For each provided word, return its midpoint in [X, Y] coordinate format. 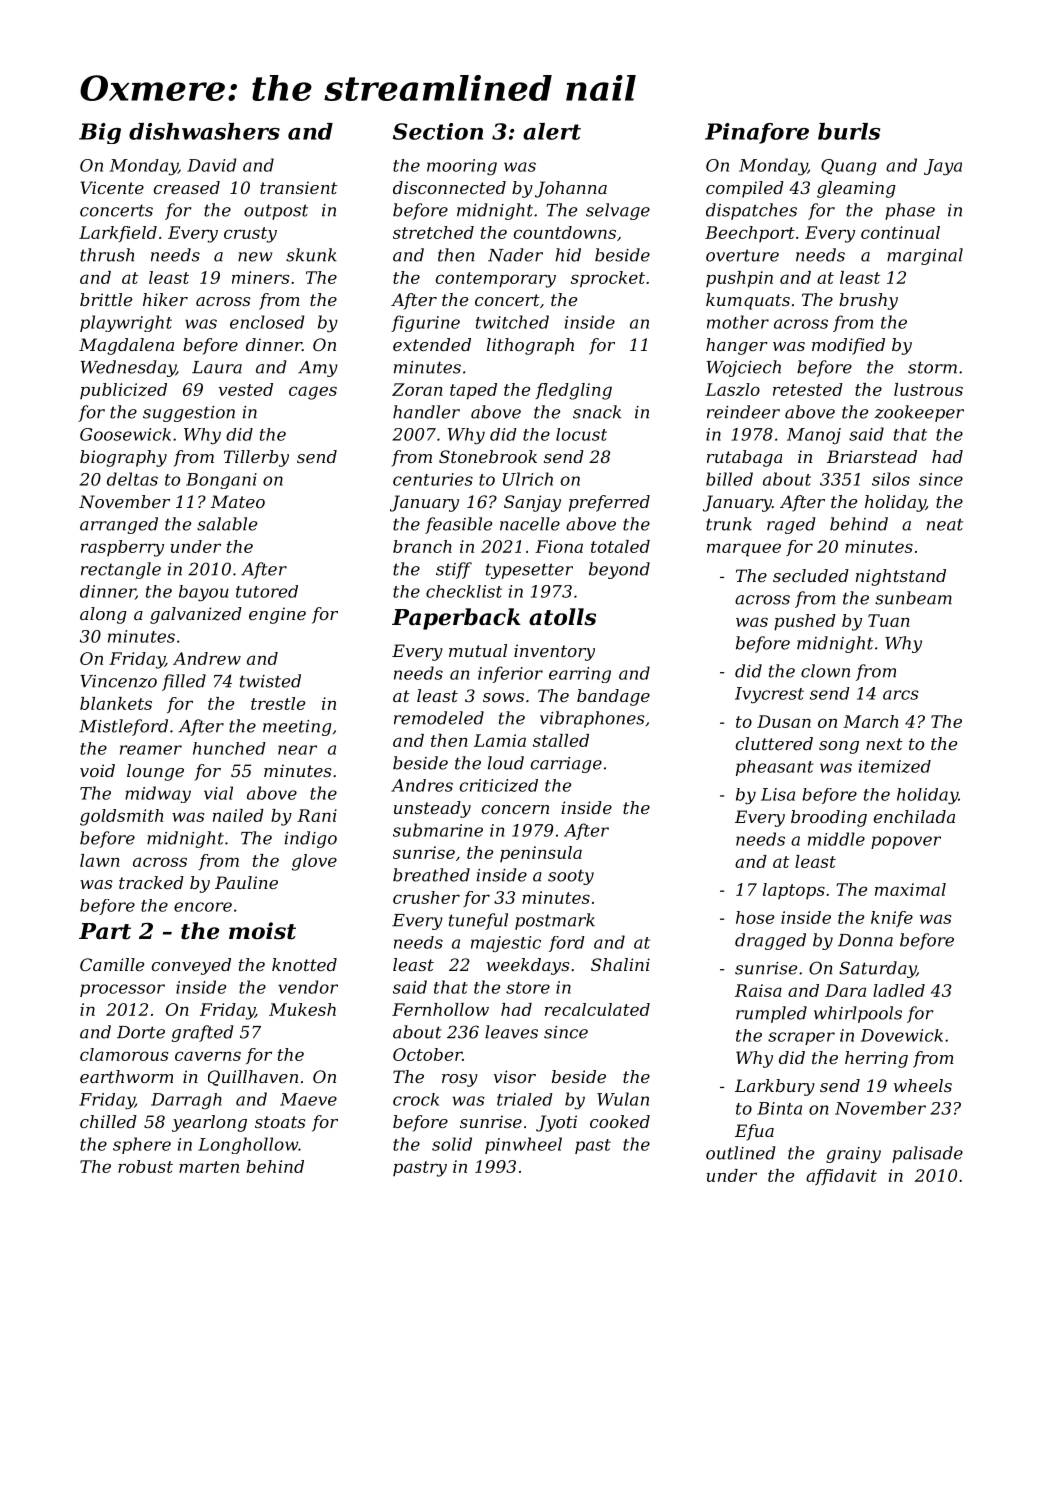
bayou [204, 593]
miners [260, 277]
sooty [571, 877]
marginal [925, 256]
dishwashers [204, 131]
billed [729, 479]
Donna [865, 940]
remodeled [439, 718]
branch [422, 546]
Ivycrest [769, 695]
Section [438, 131]
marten [209, 1167]
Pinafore [757, 133]
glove [314, 862]
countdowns [564, 232]
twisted [270, 681]
